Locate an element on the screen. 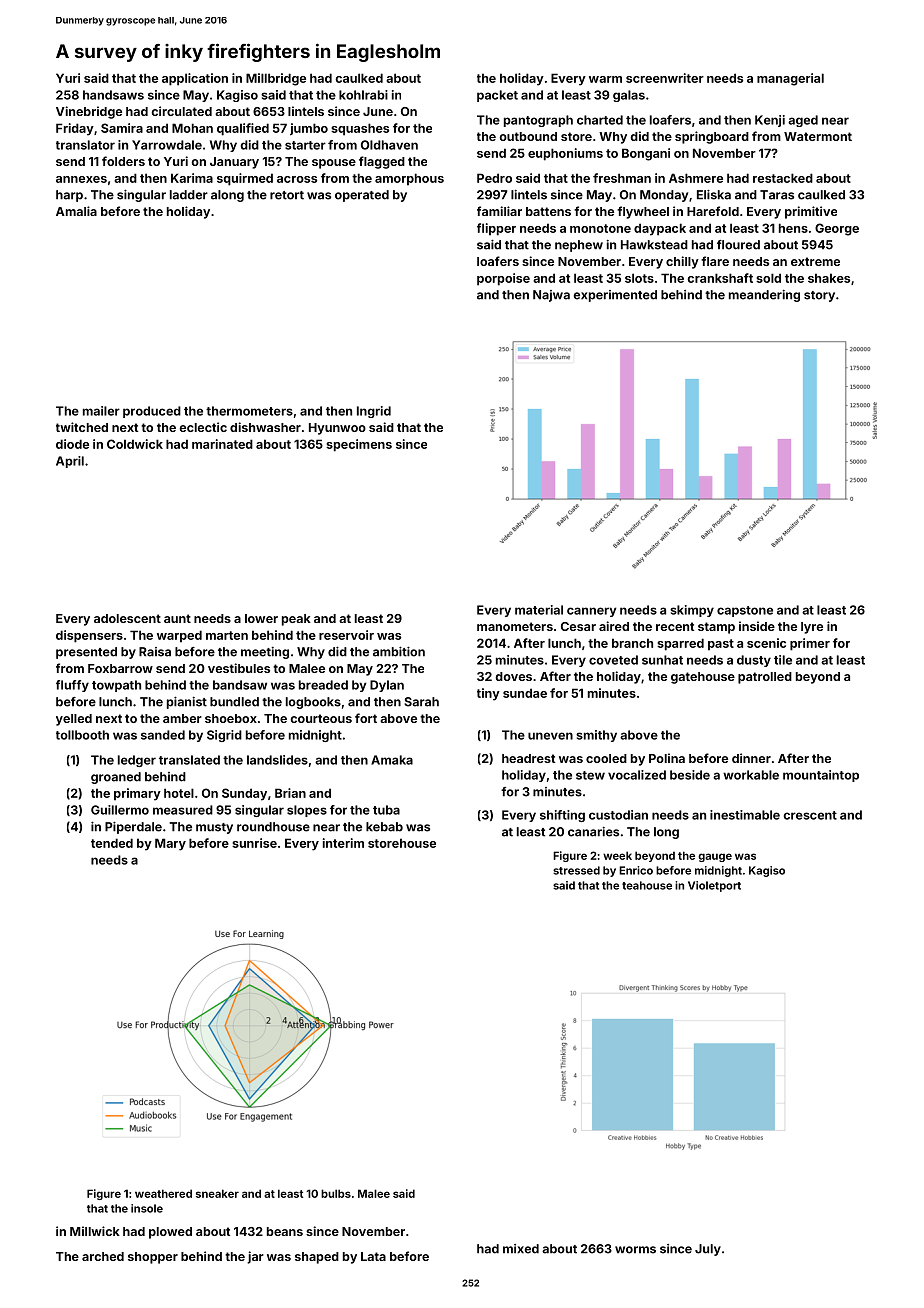 The width and height of the screenshot is (924, 1308). primitive is located at coordinates (811, 212).
